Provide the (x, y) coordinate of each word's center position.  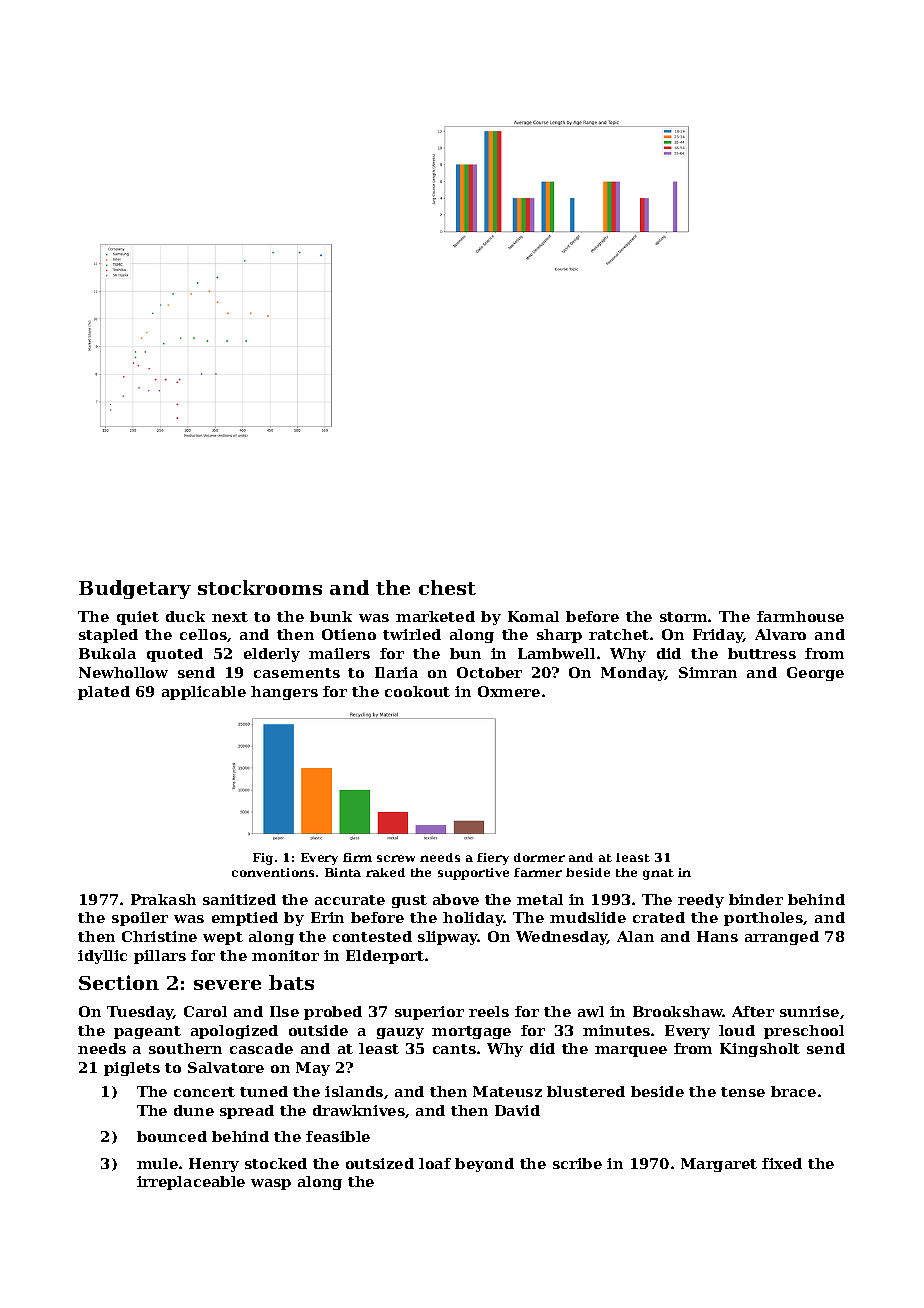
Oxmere (509, 691)
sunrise (809, 1011)
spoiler (140, 919)
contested (372, 936)
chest (447, 587)
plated (104, 693)
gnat (658, 874)
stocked (276, 1163)
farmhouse (800, 616)
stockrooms (260, 587)
